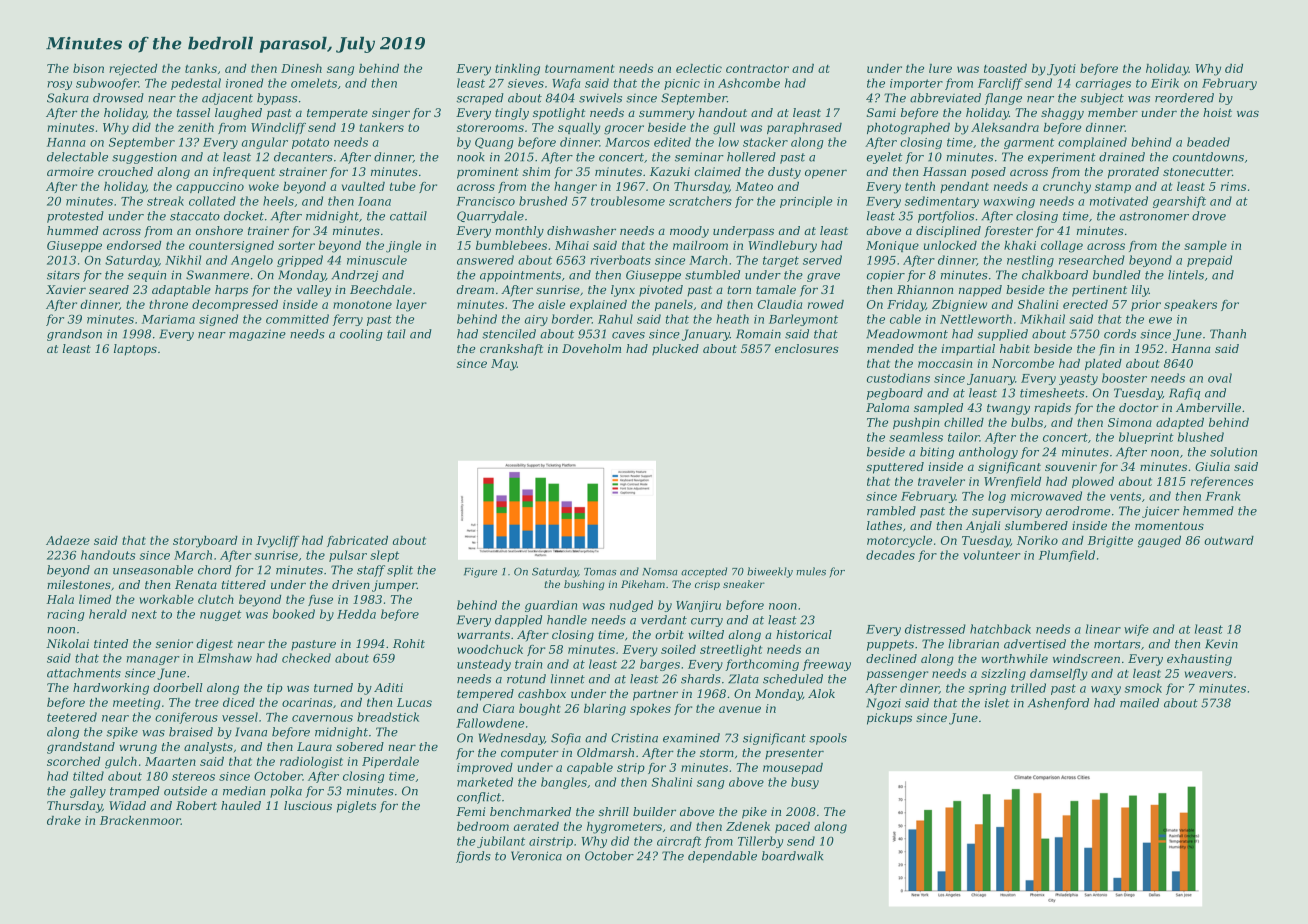 Image resolution: width=1308 pixels, height=924 pixels. I want to click on heath, so click(732, 319).
